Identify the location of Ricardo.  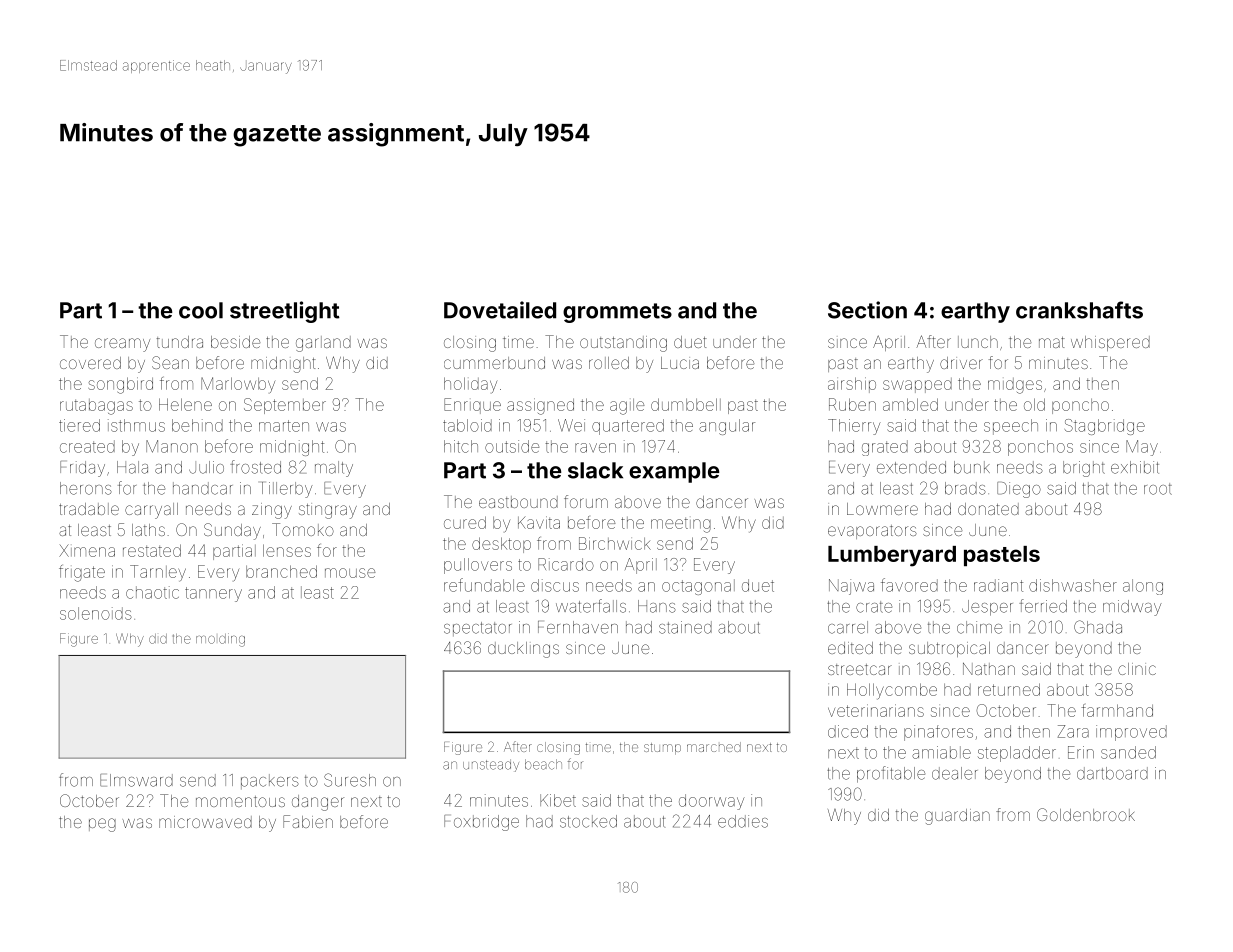
(566, 564).
